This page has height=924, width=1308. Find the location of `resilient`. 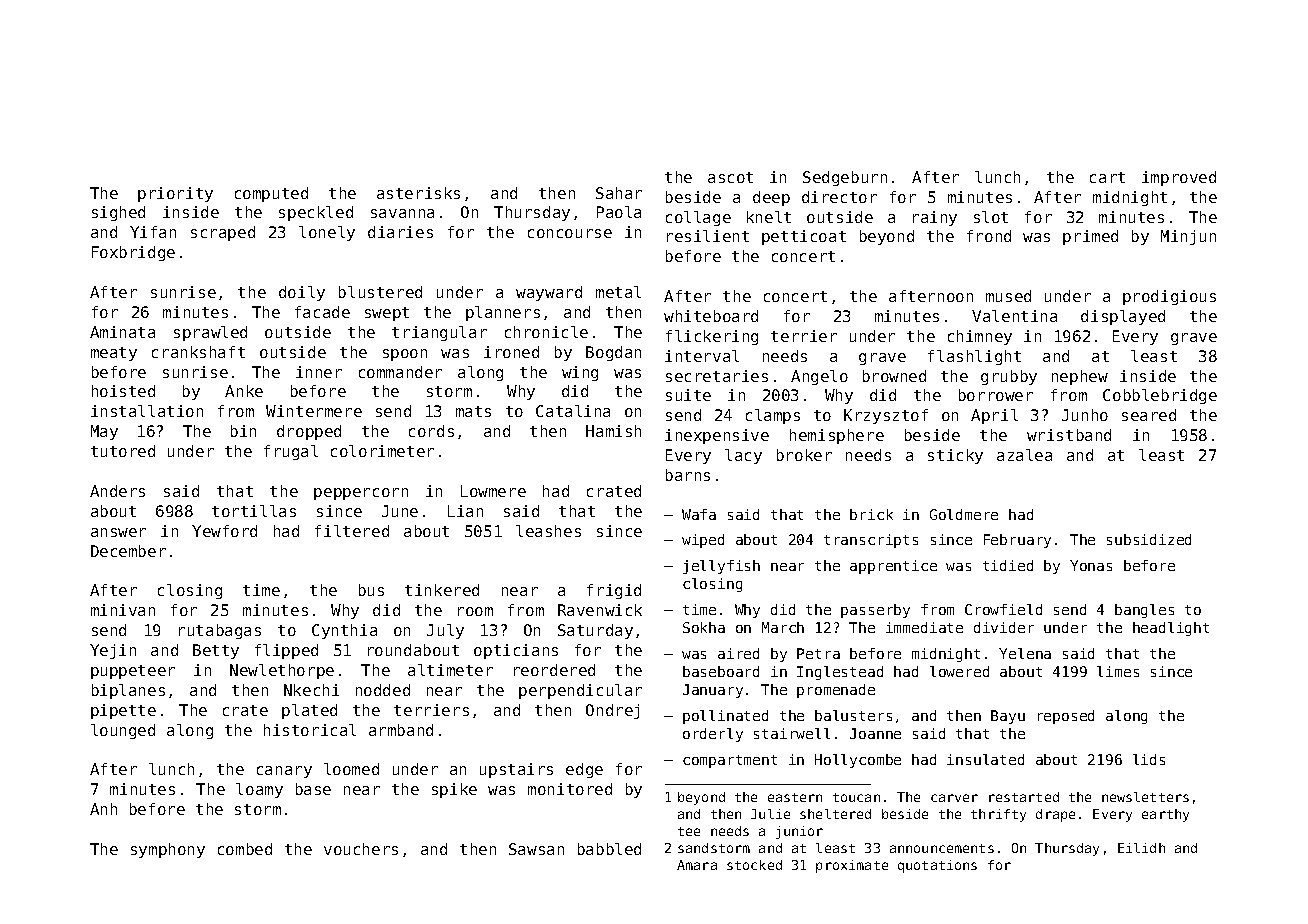

resilient is located at coordinates (708, 236).
